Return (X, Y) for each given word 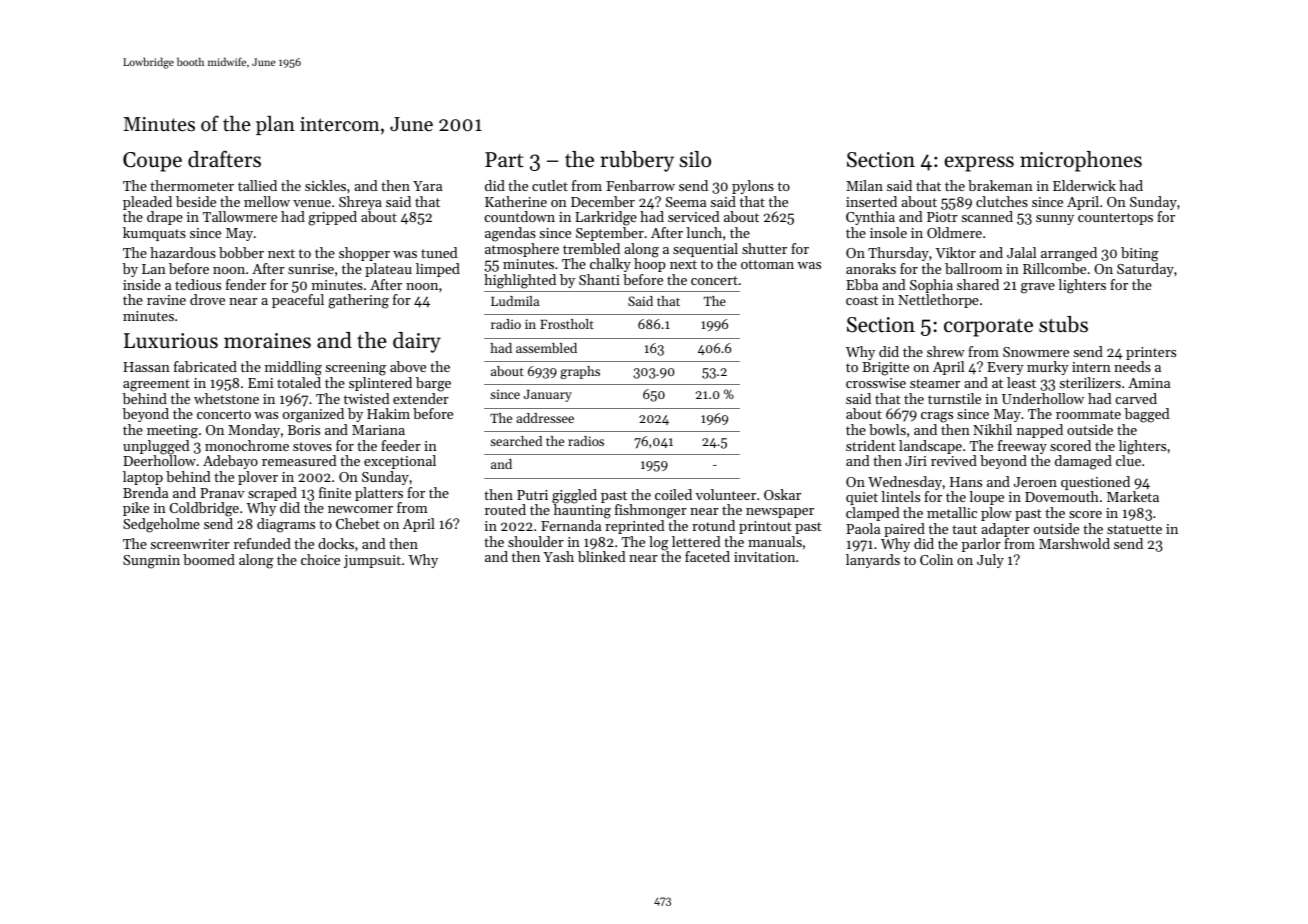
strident (871, 445)
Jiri (916, 461)
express (979, 164)
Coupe (152, 162)
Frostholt (567, 324)
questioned (1095, 483)
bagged (1147, 415)
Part (504, 160)
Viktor (955, 252)
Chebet (358, 523)
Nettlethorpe (938, 301)
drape (165, 218)
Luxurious (171, 341)
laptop (143, 478)
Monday (254, 431)
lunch (704, 232)
